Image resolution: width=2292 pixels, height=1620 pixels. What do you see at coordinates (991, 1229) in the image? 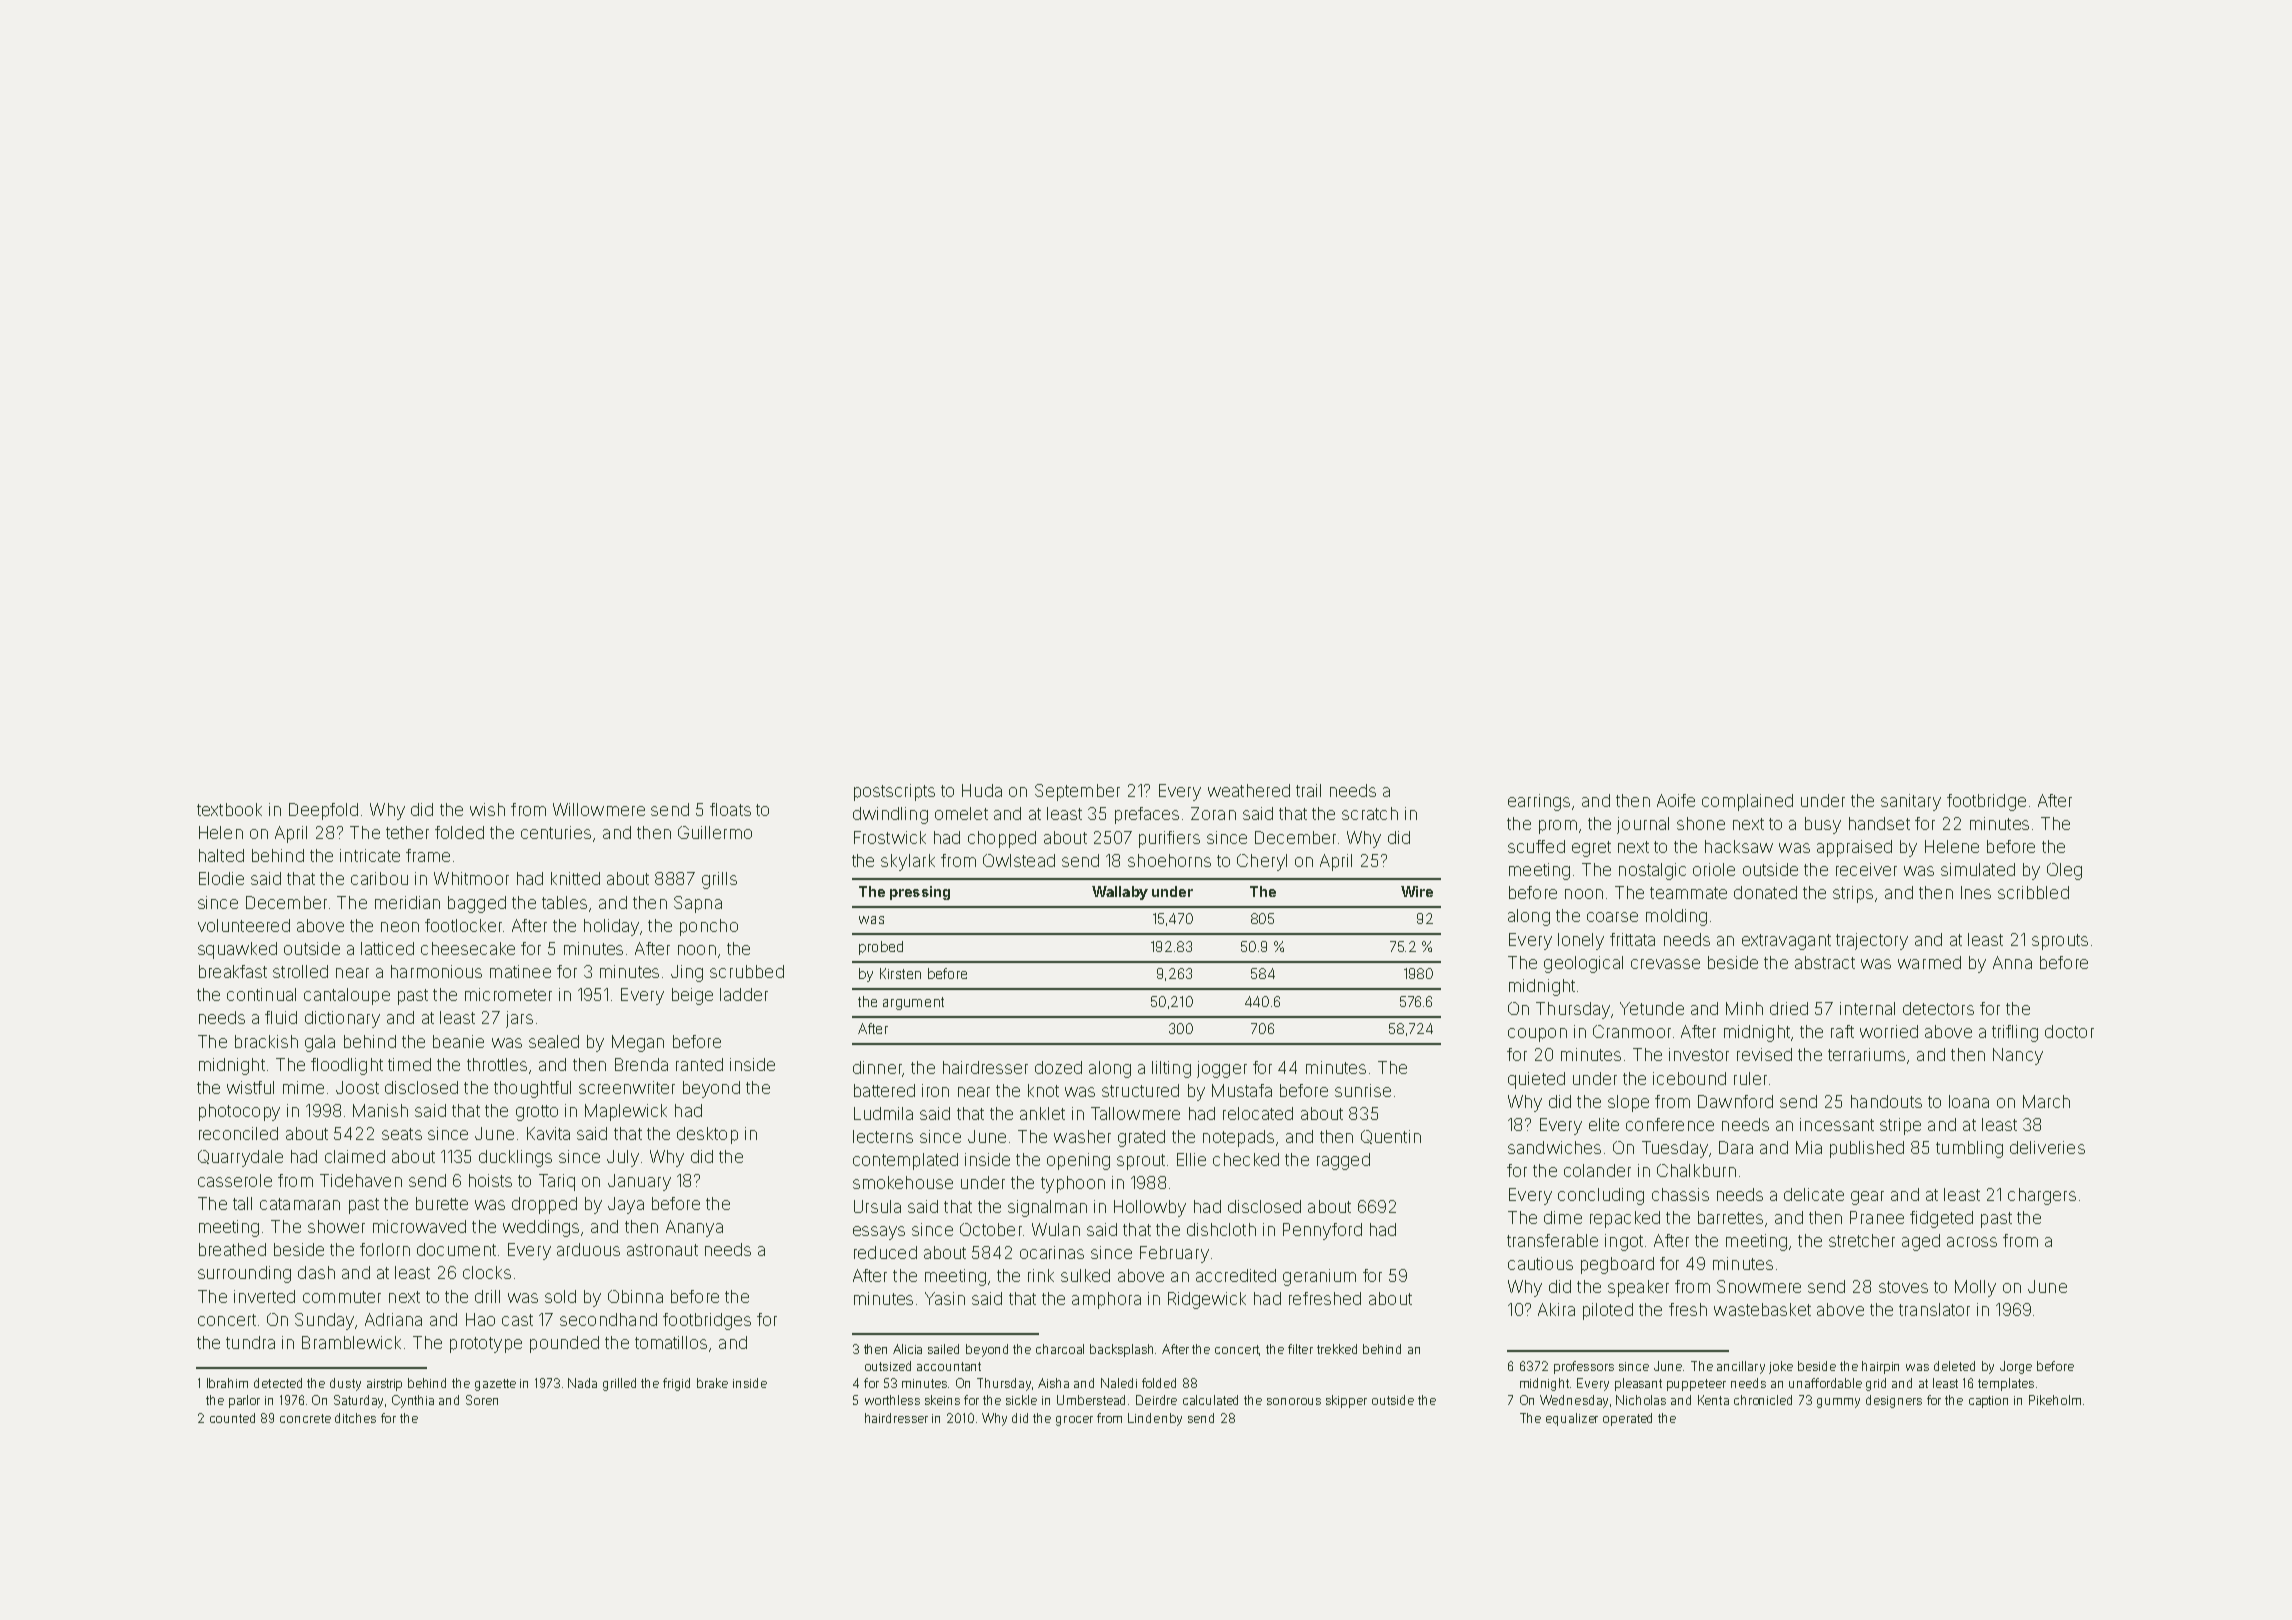
I see `October` at bounding box center [991, 1229].
